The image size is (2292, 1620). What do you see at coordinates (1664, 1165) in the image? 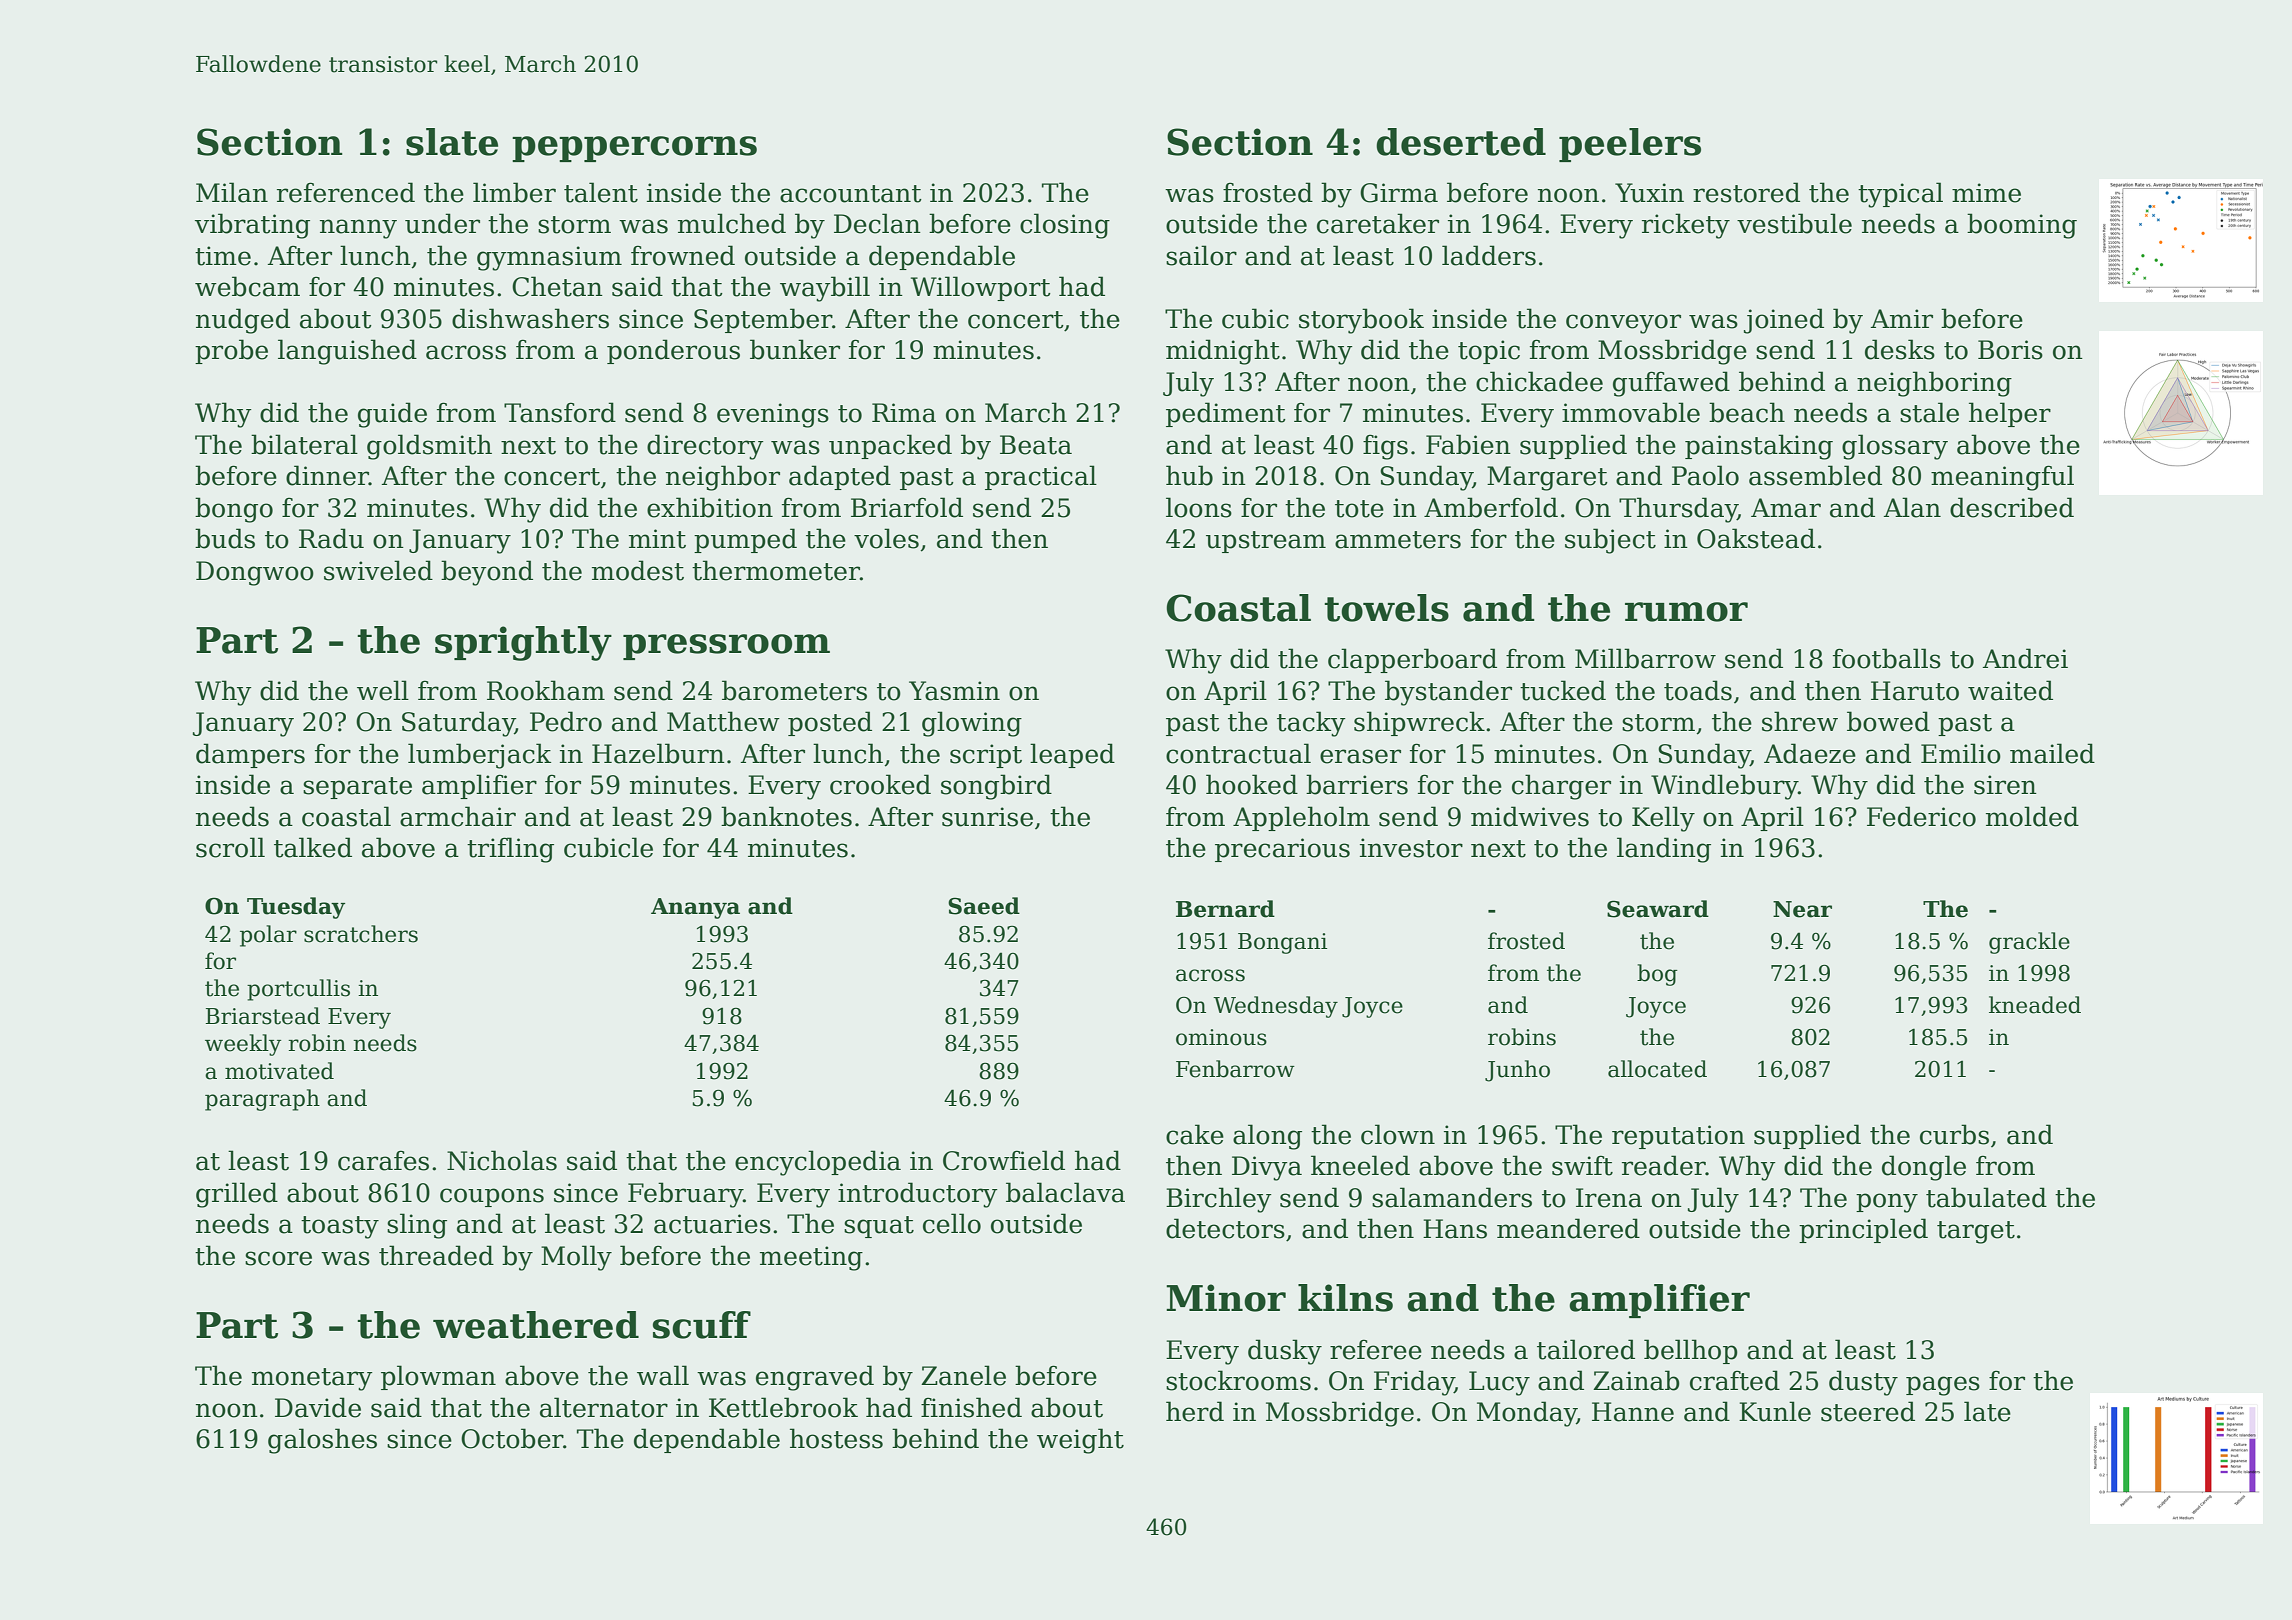
I see `reader` at bounding box center [1664, 1165].
